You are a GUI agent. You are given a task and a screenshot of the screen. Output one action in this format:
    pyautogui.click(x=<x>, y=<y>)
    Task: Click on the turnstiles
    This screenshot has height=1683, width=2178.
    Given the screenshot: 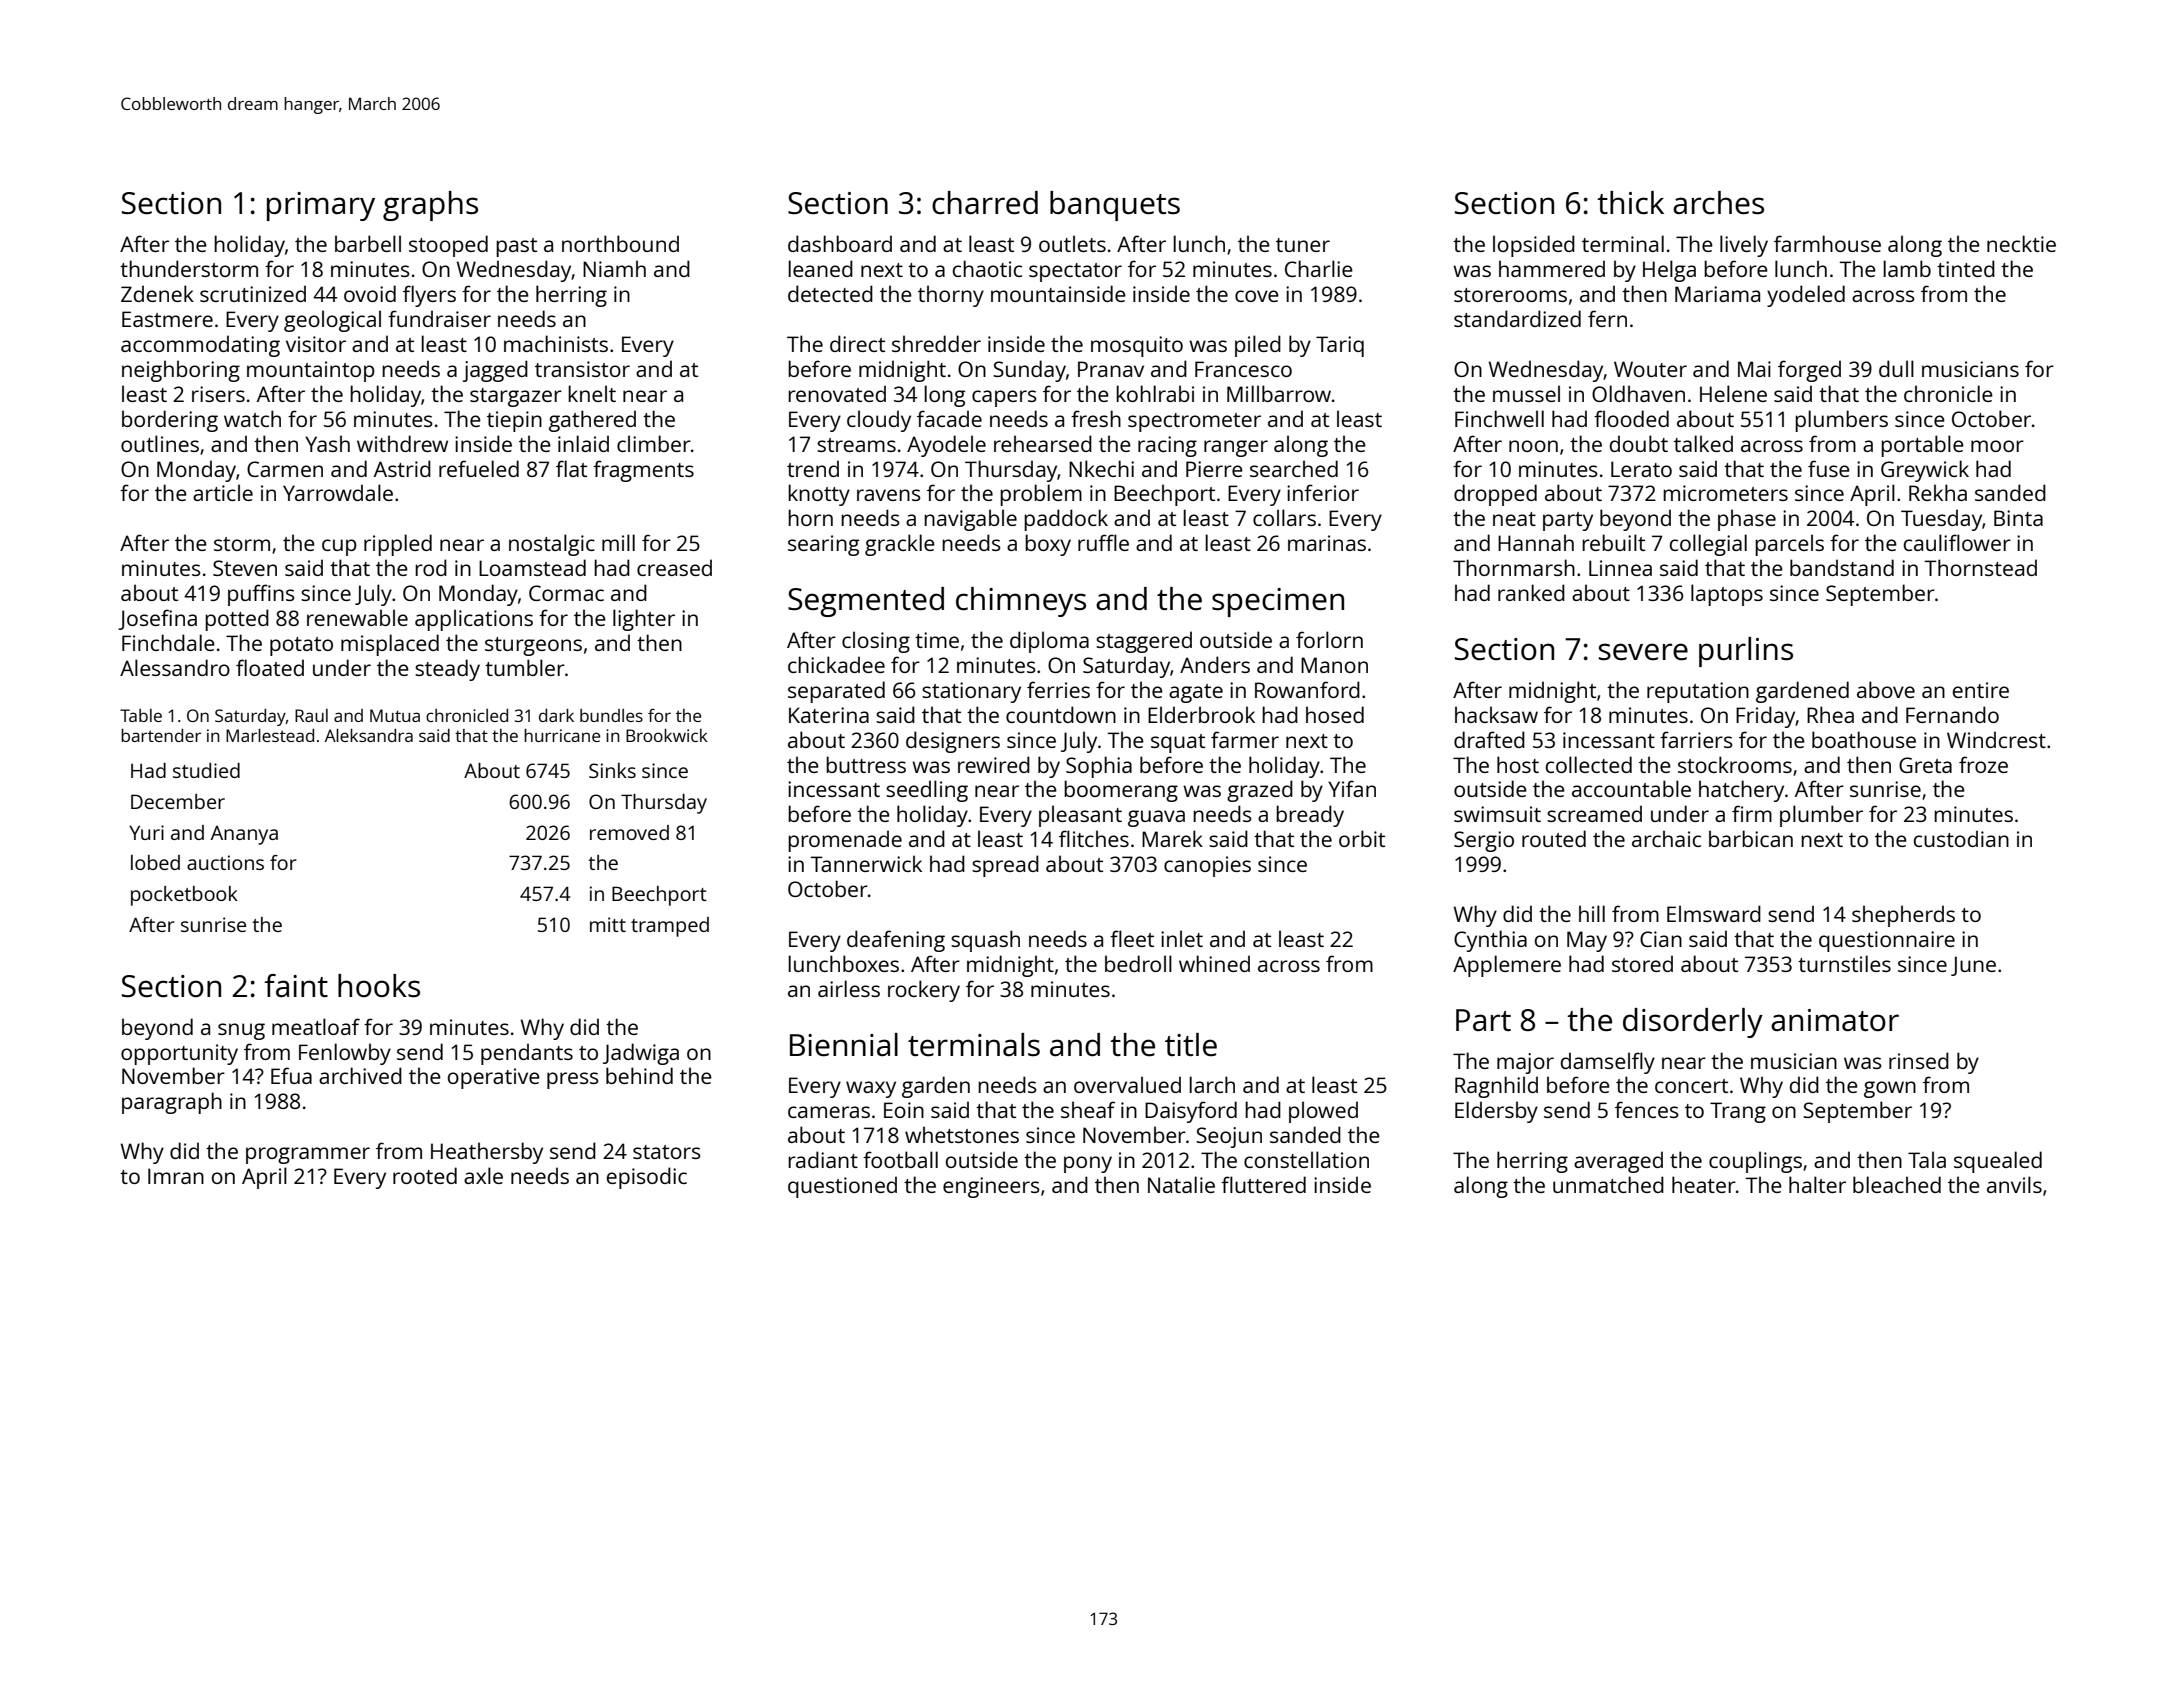 What is the action you would take?
    pyautogui.click(x=1844, y=963)
